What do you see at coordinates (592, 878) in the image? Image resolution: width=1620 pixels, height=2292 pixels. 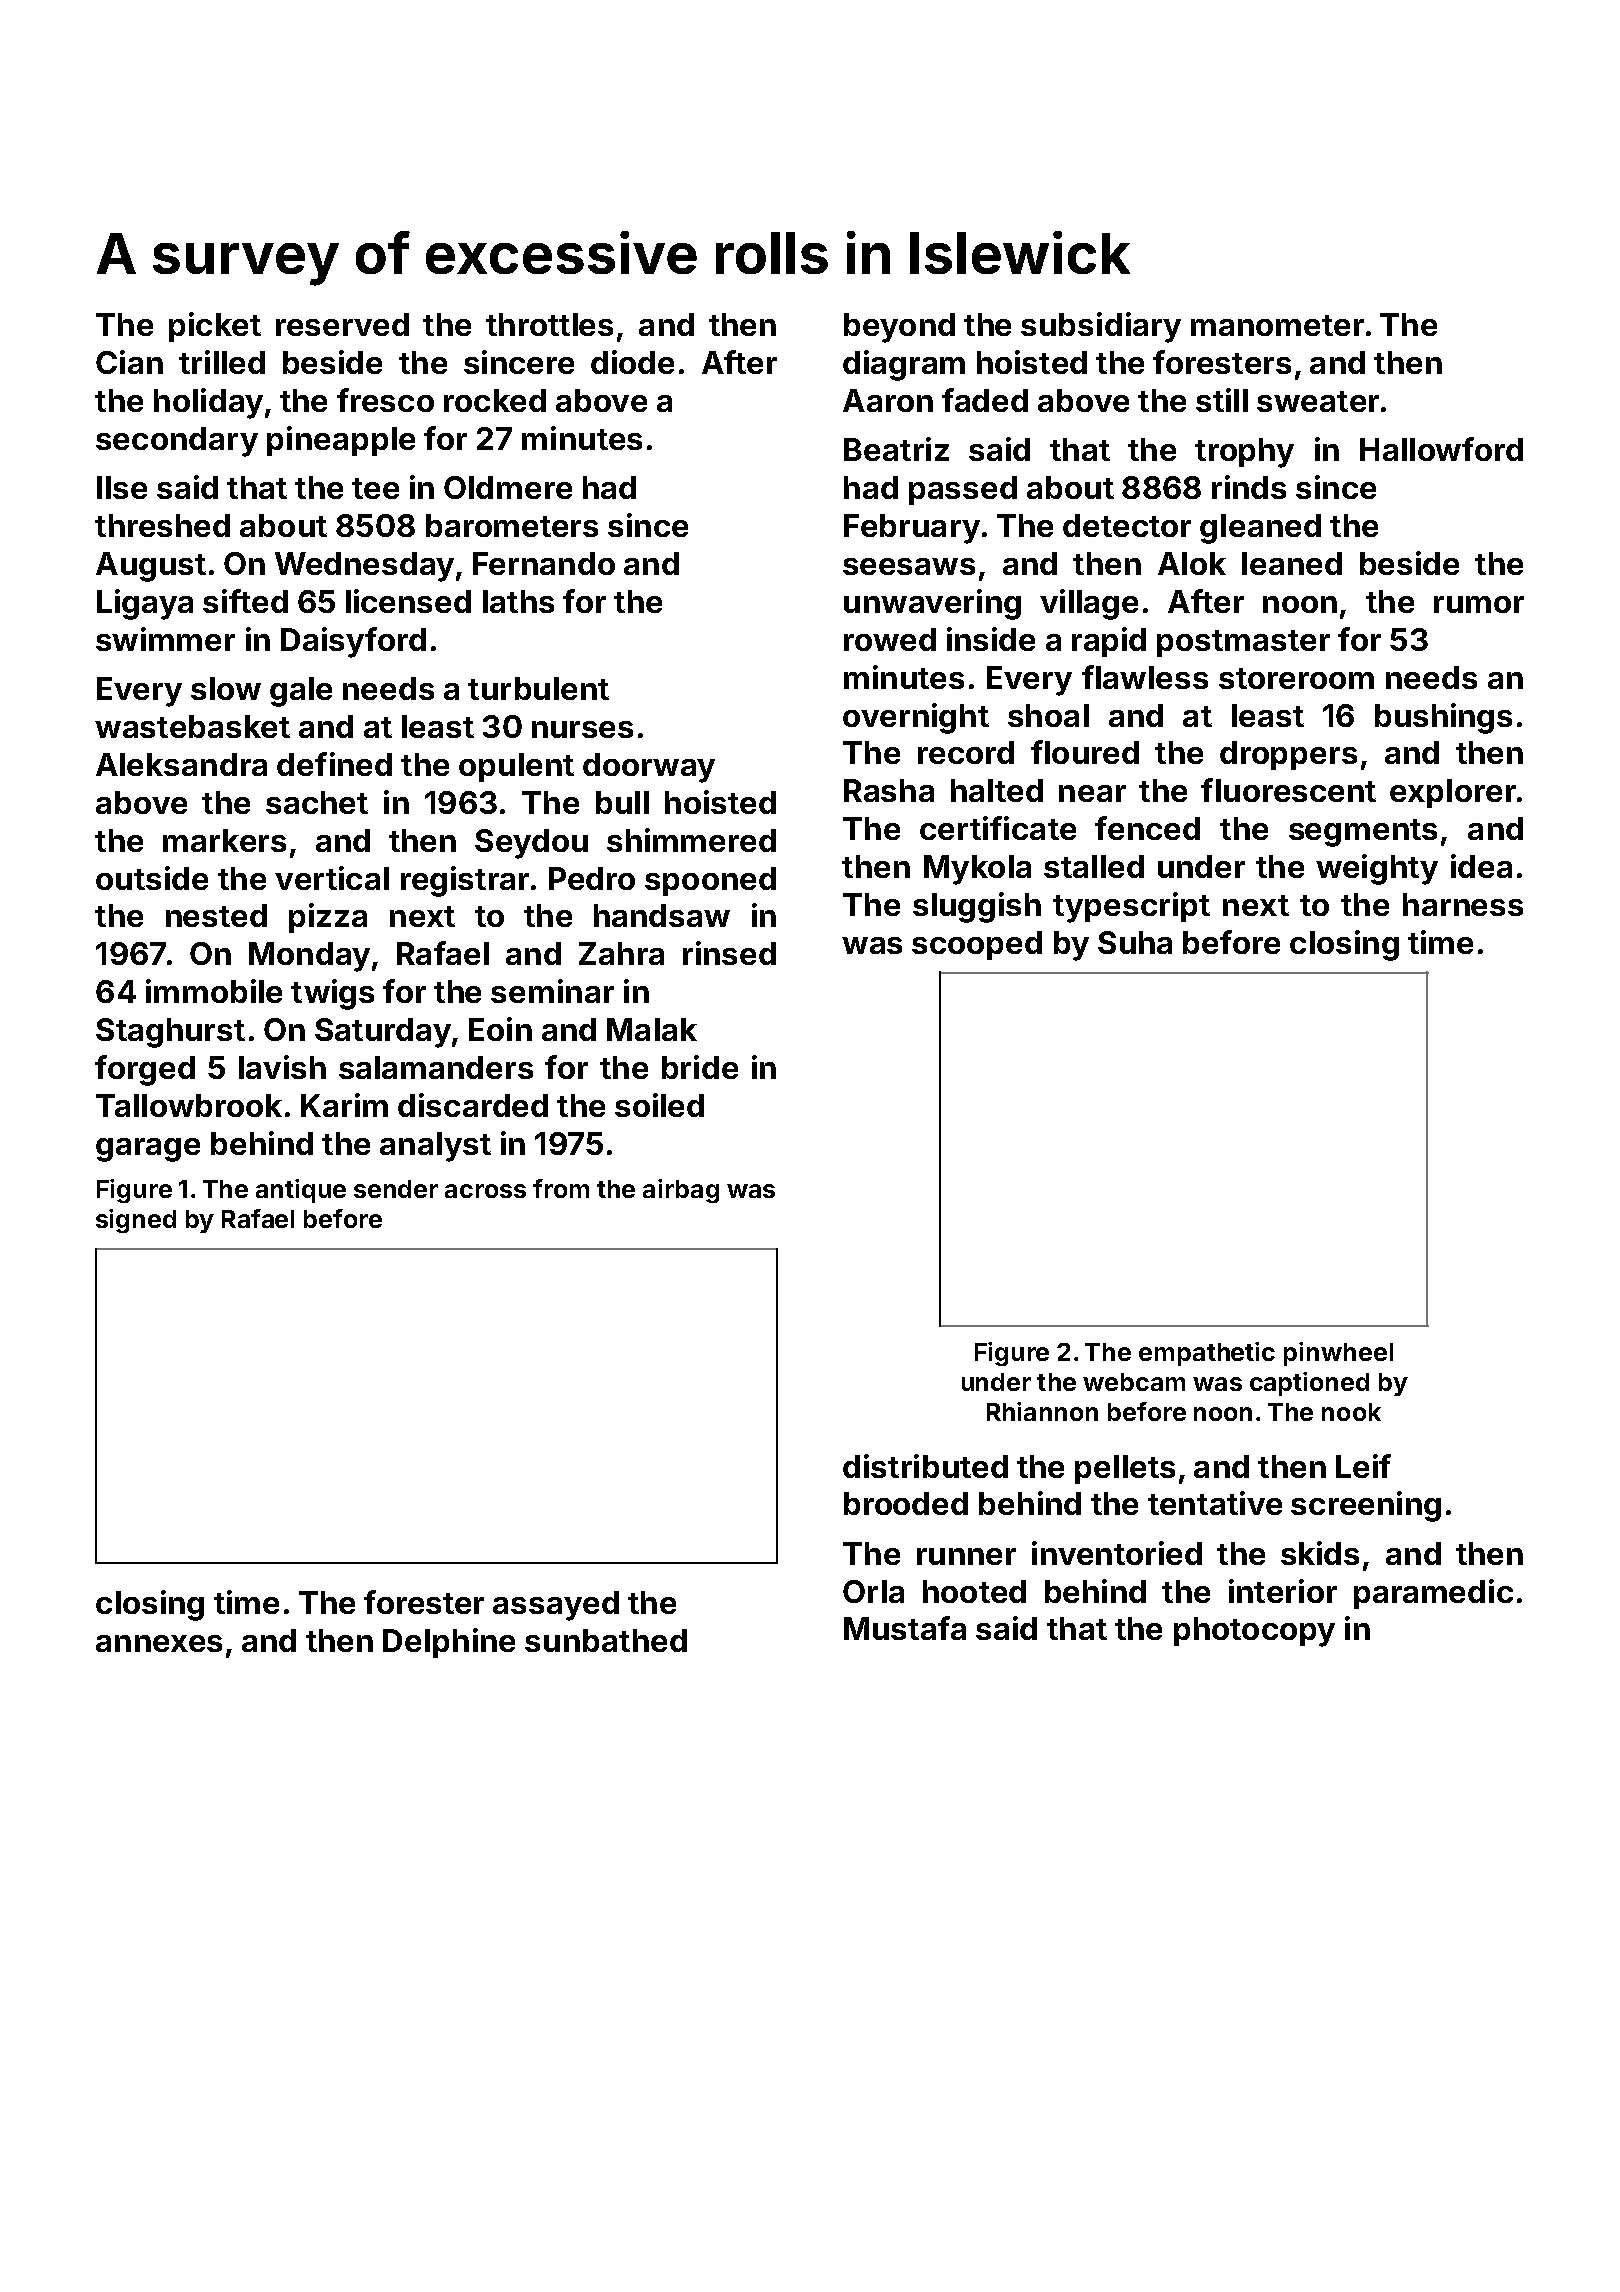 I see `Pedro` at bounding box center [592, 878].
